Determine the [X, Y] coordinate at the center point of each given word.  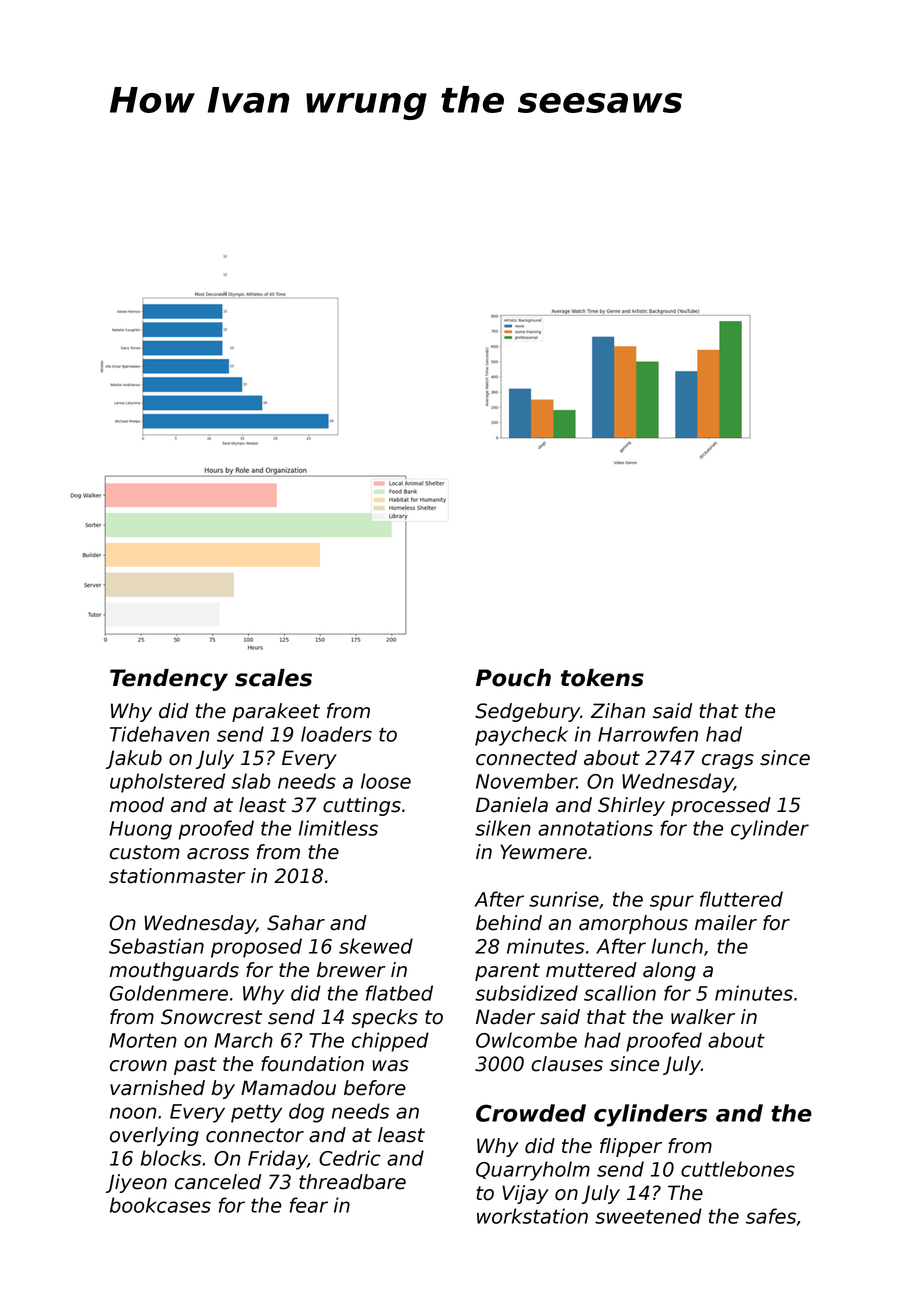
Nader [505, 1017]
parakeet [276, 712]
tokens [602, 678]
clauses [567, 1064]
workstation [532, 1216]
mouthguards [174, 971]
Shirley [631, 806]
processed [721, 806]
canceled [218, 1182]
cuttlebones [738, 1169]
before [375, 1088]
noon [133, 1113]
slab [251, 781]
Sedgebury [527, 712]
